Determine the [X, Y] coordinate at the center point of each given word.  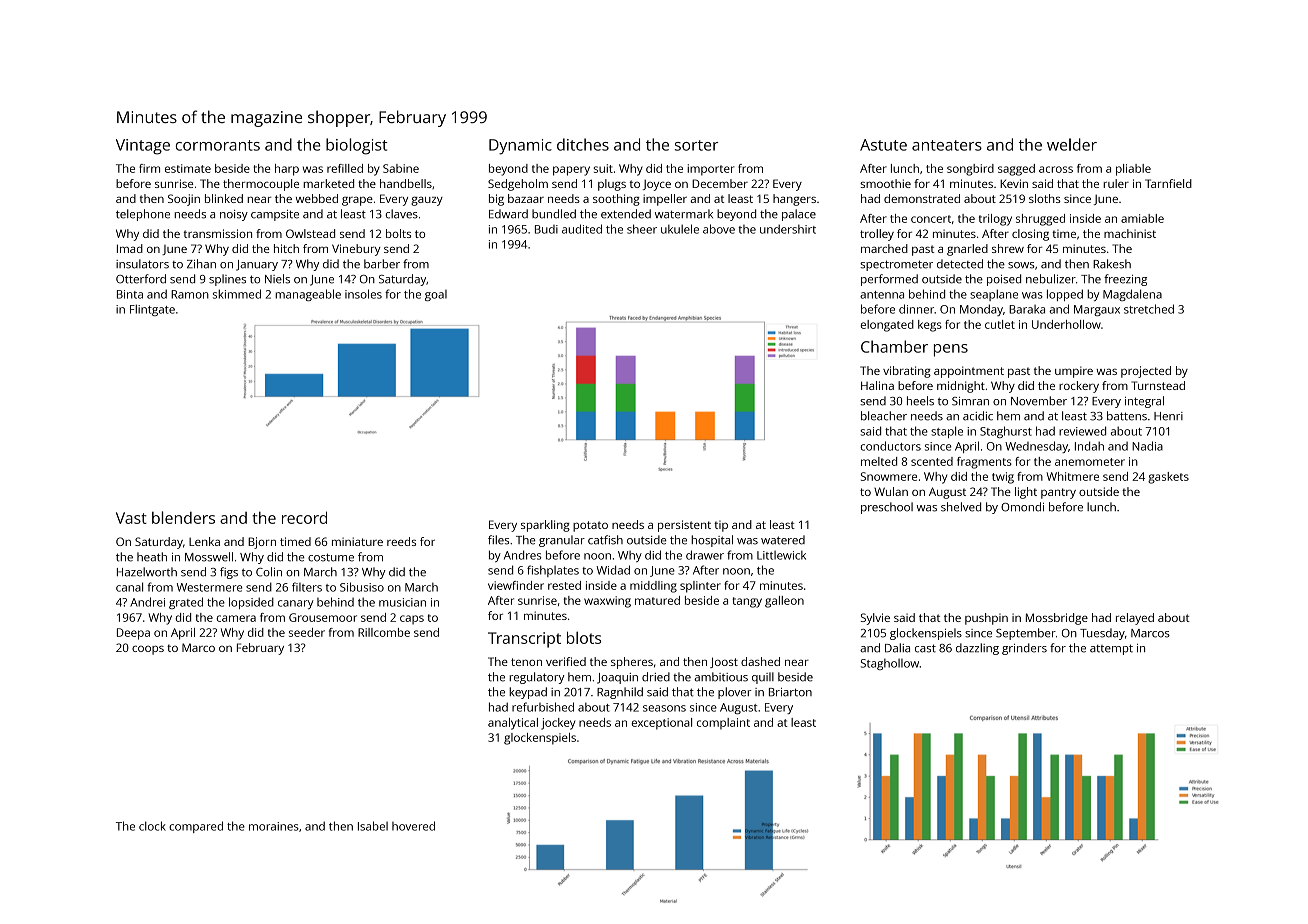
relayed [1135, 619]
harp [287, 170]
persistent [684, 526]
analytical [513, 724]
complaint [723, 723]
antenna [882, 295]
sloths [1045, 198]
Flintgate [152, 310]
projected [1146, 372]
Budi [546, 229]
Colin [269, 572]
